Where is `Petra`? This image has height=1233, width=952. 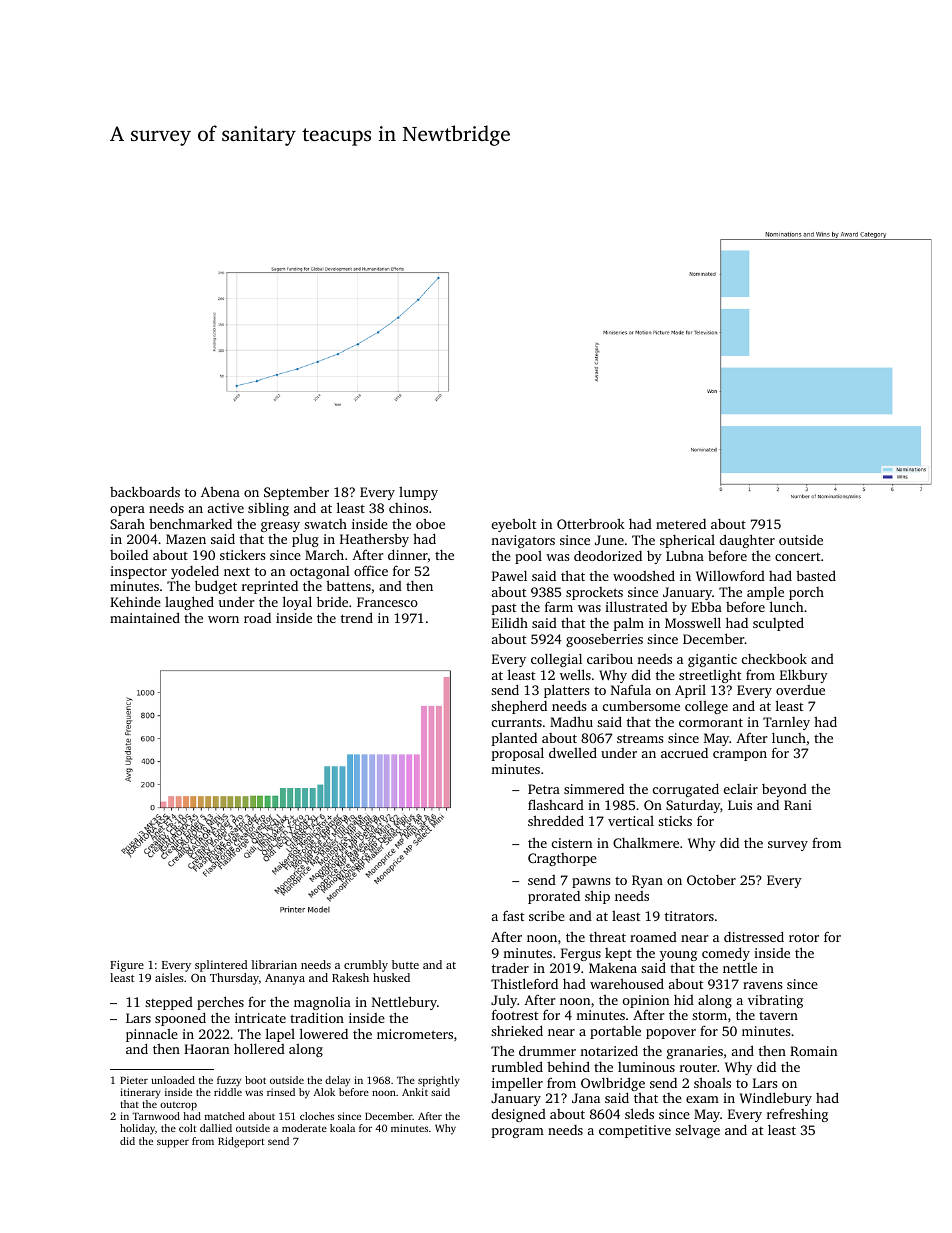
Petra is located at coordinates (544, 789).
